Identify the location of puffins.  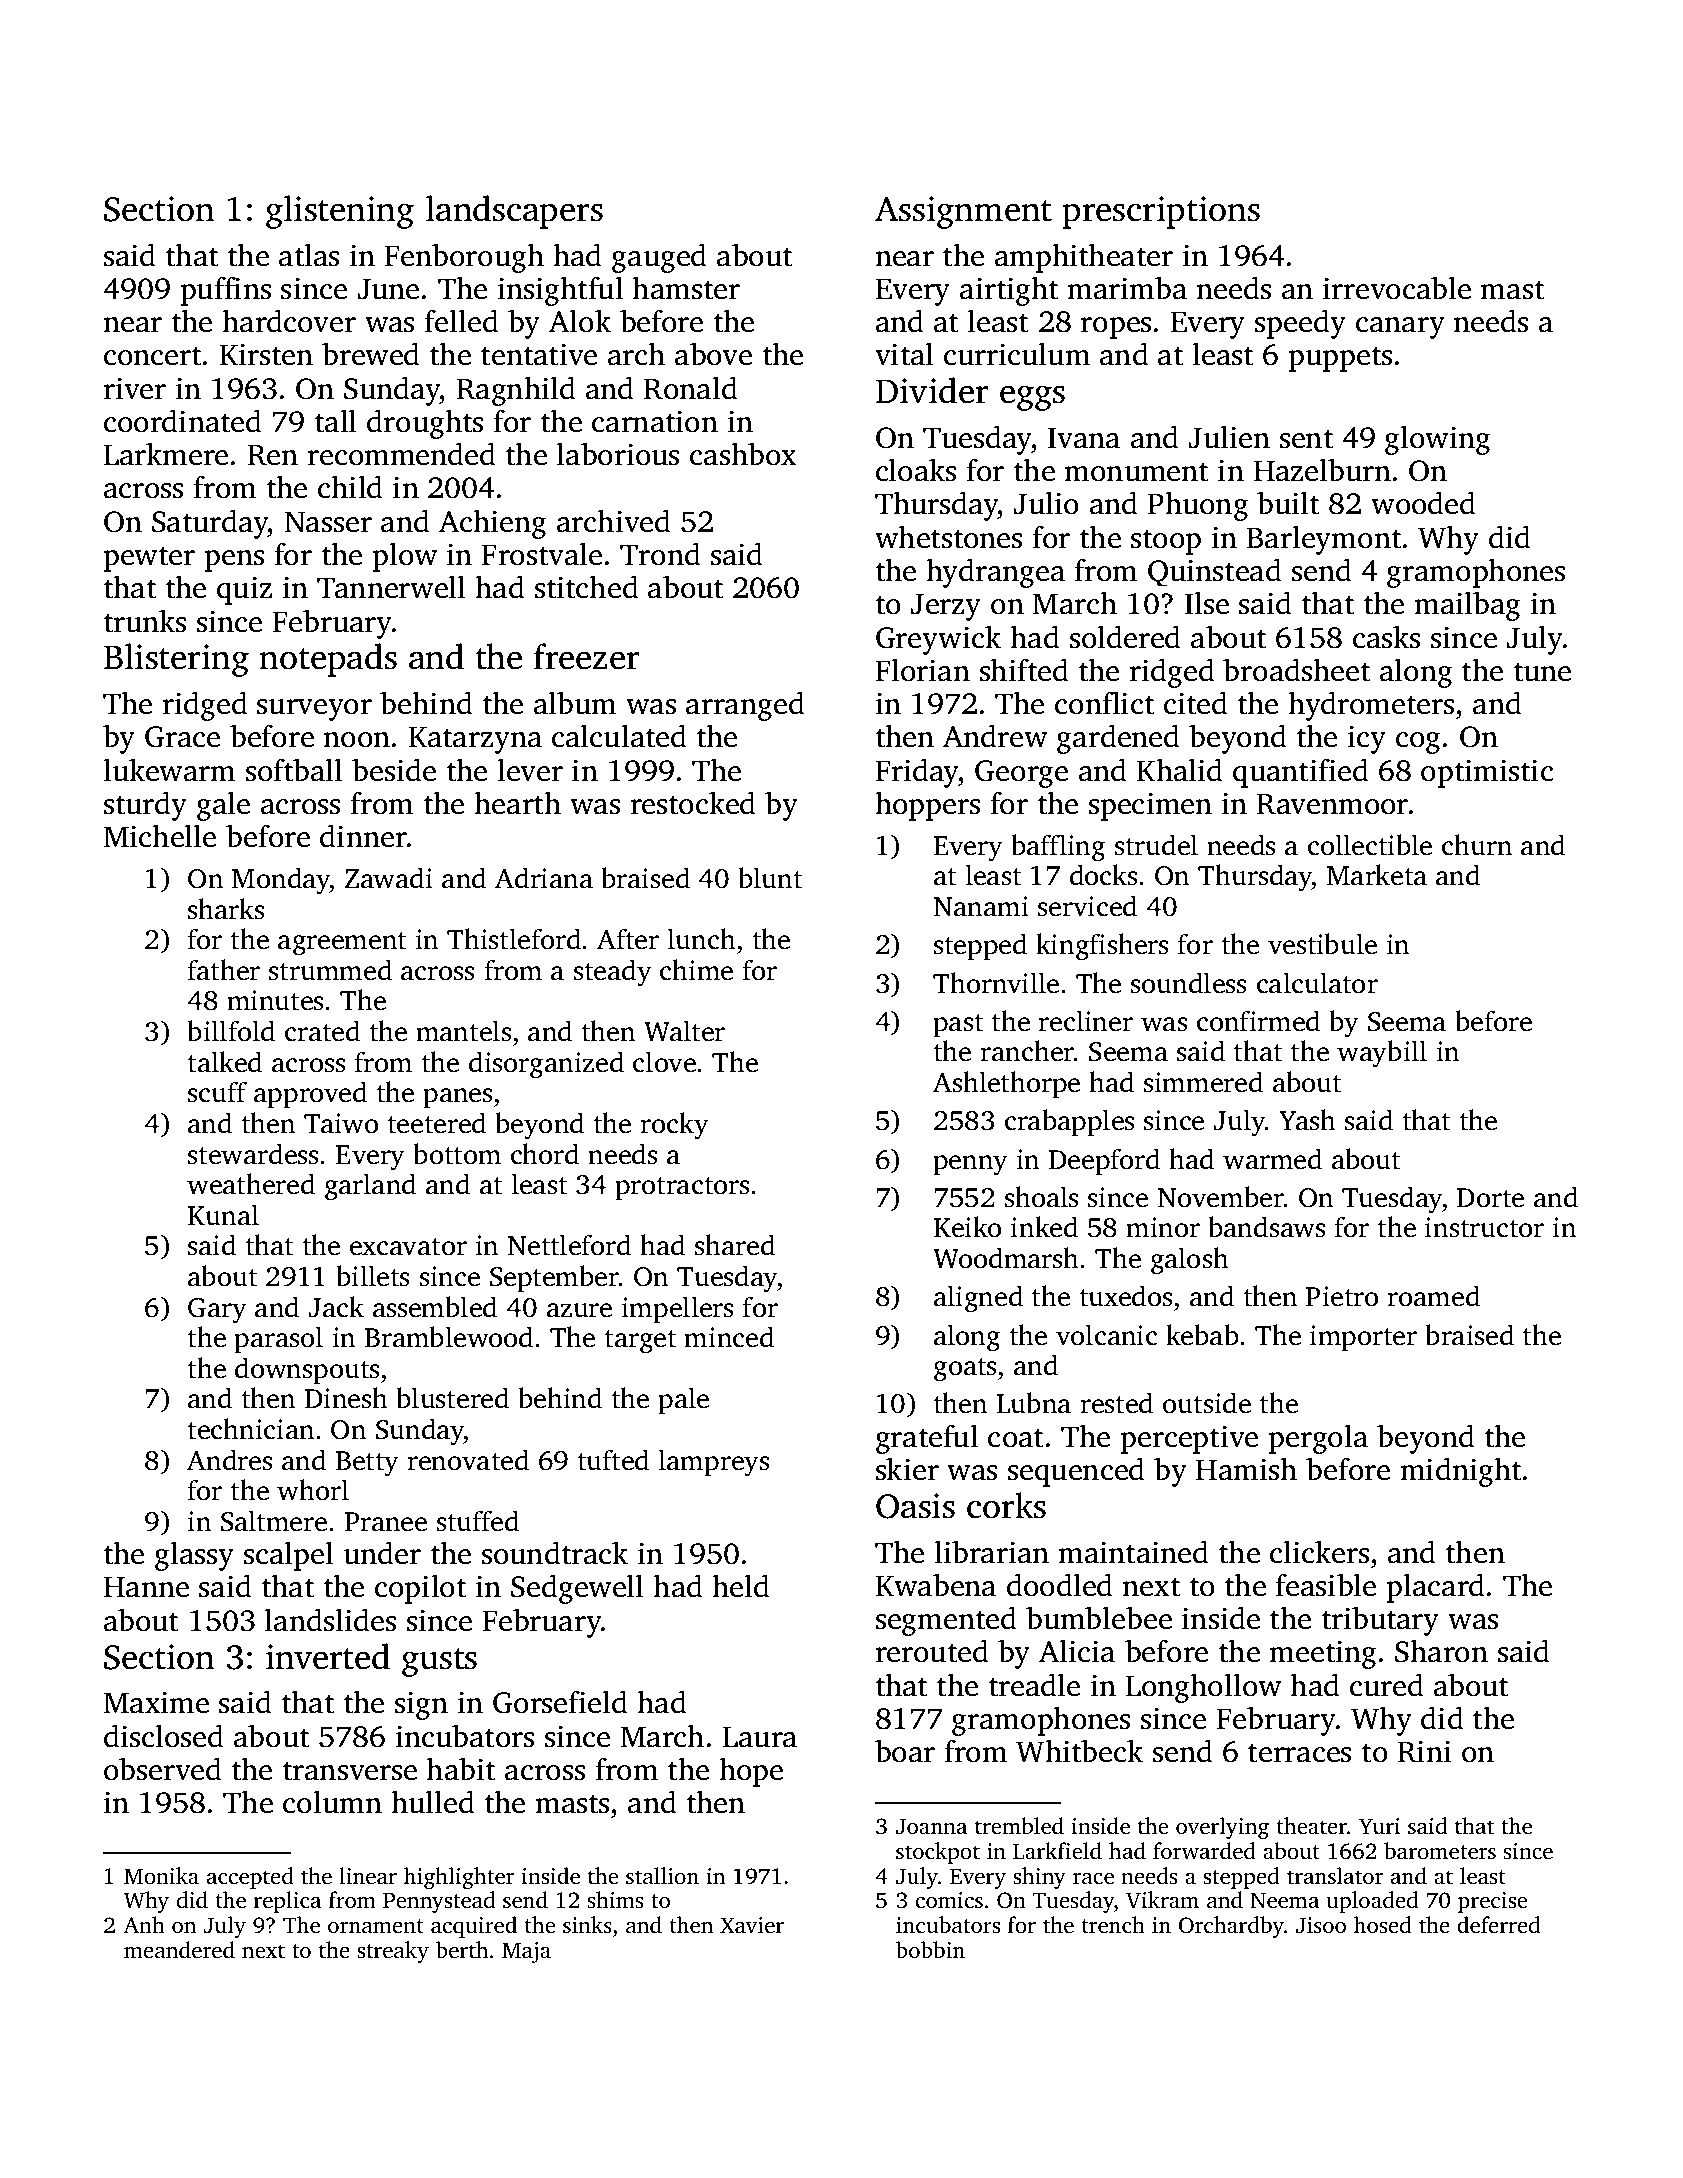
(226, 291).
